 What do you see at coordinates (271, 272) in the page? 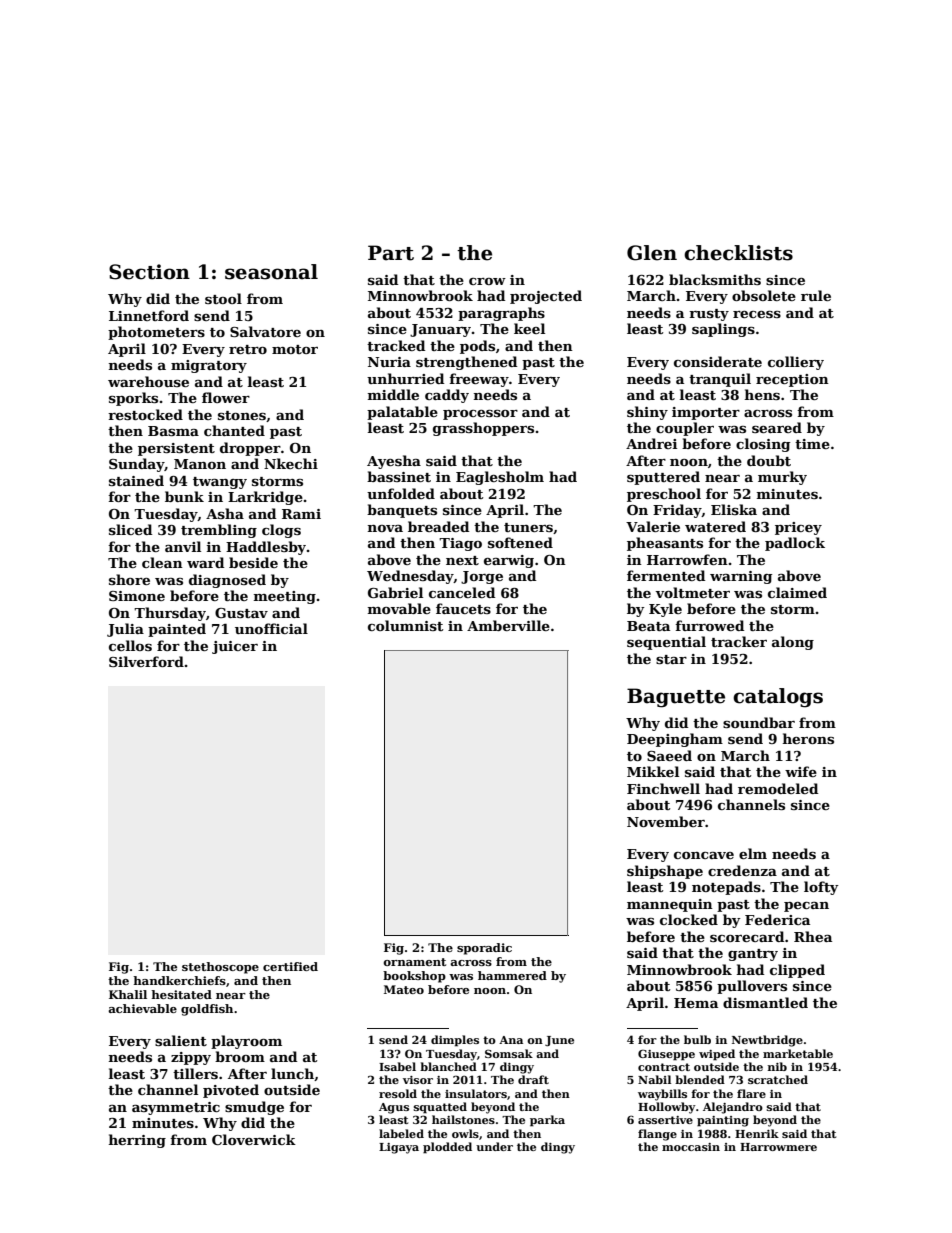
I see `seasonal` at bounding box center [271, 272].
